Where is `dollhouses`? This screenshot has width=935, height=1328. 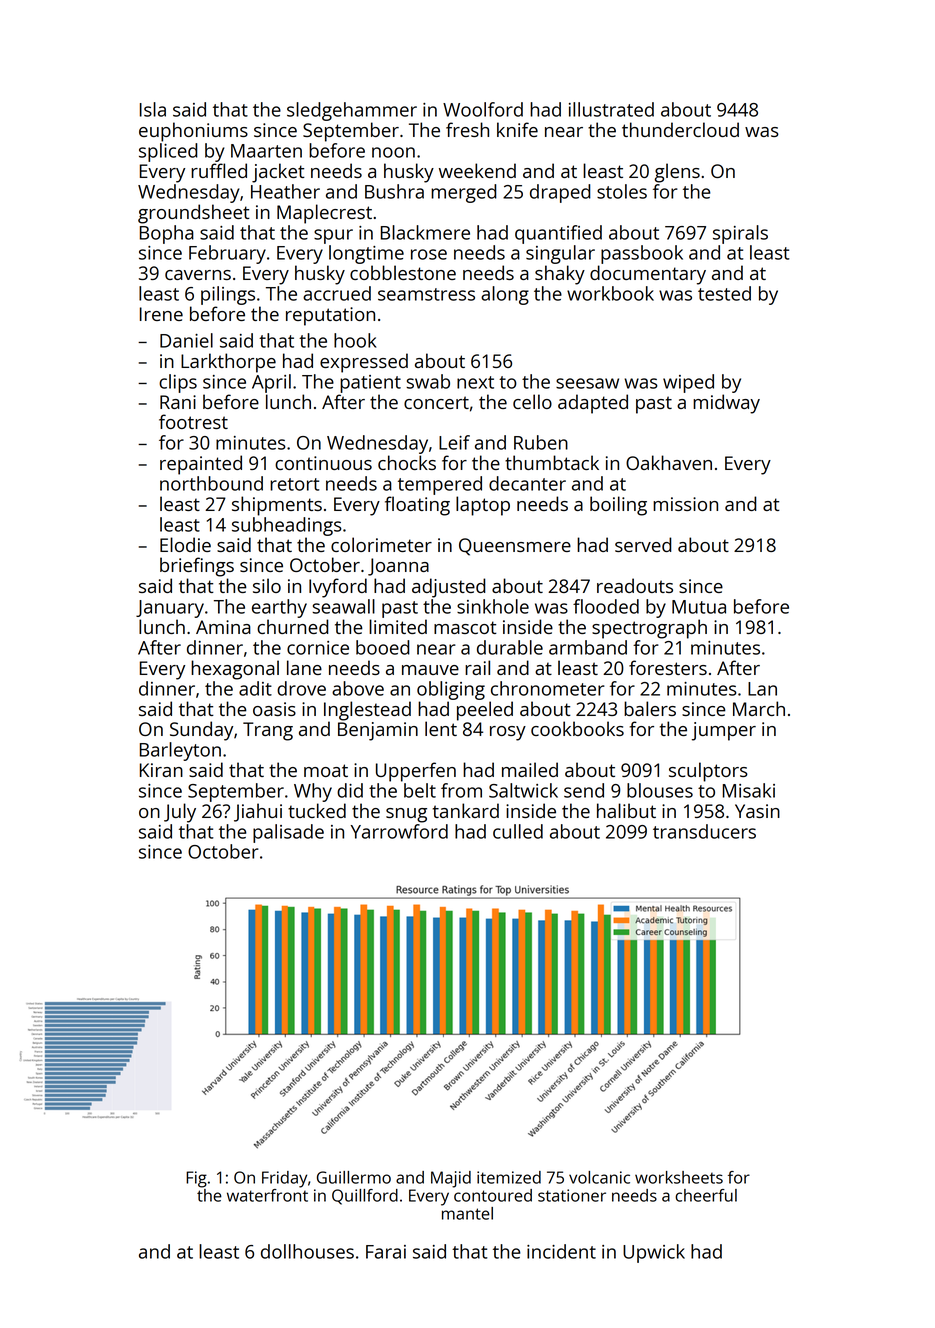 dollhouses is located at coordinates (307, 1251).
